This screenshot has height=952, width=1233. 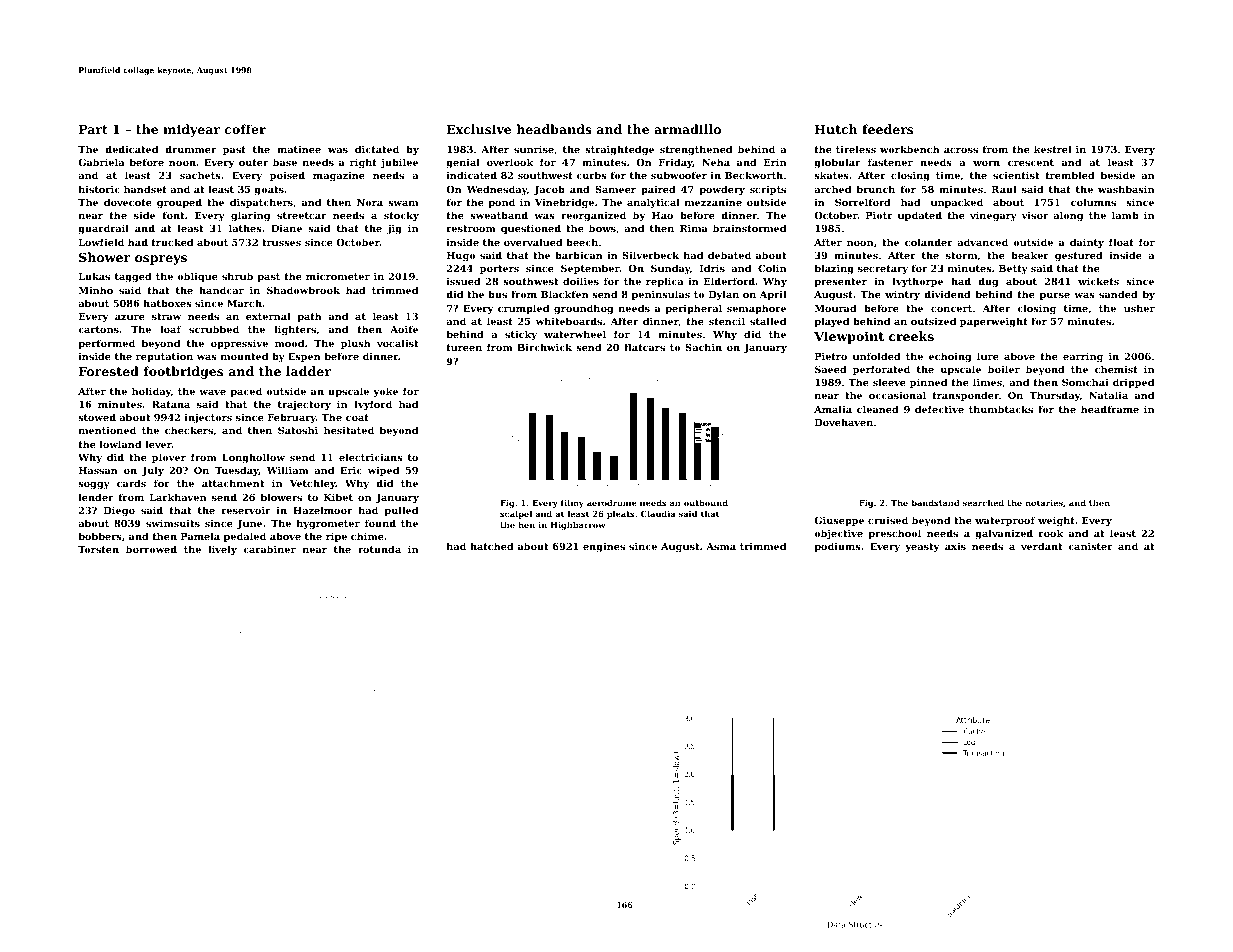 What do you see at coordinates (662, 215) in the screenshot?
I see `Hao` at bounding box center [662, 215].
